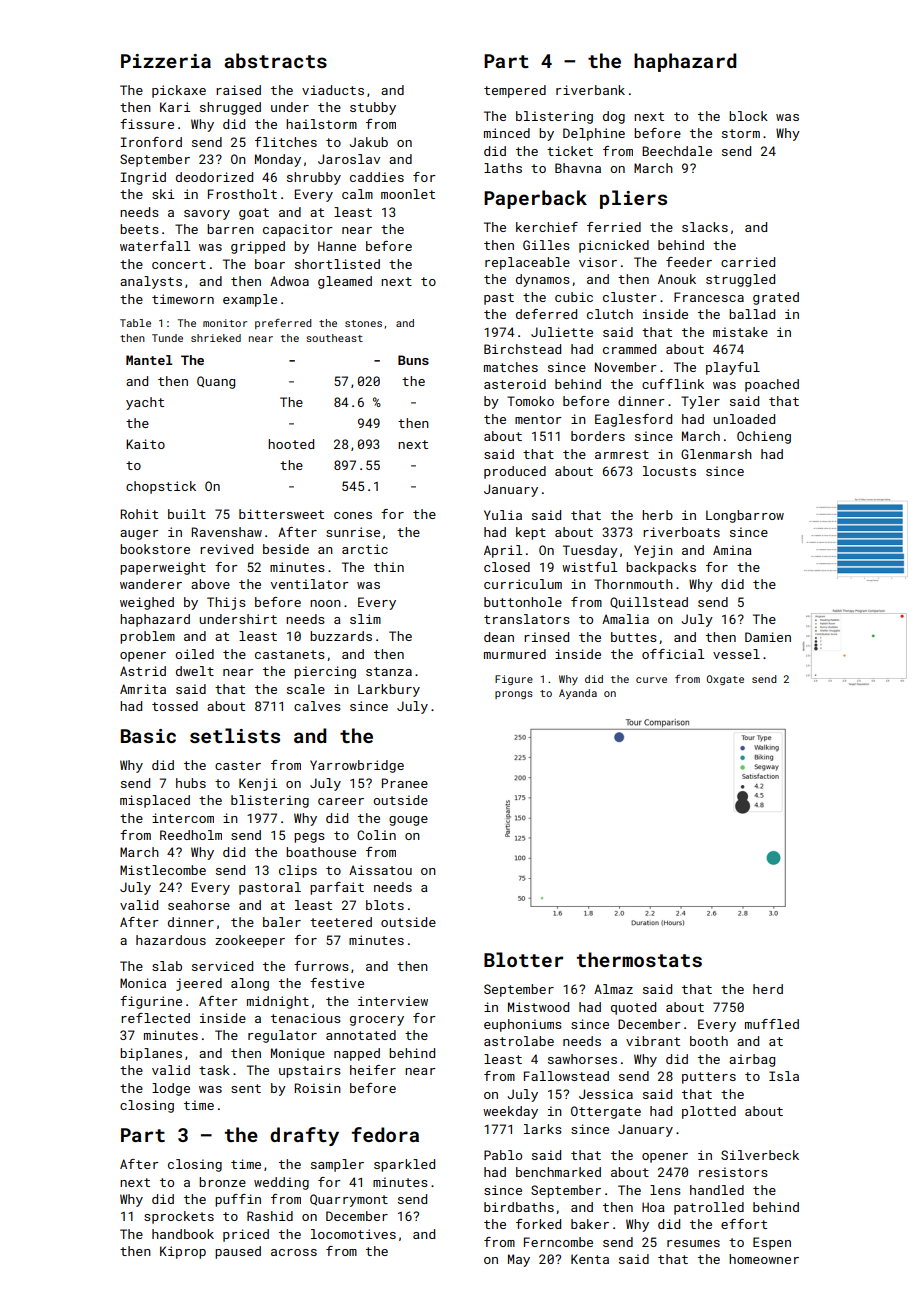  I want to click on Yulia, so click(503, 515).
